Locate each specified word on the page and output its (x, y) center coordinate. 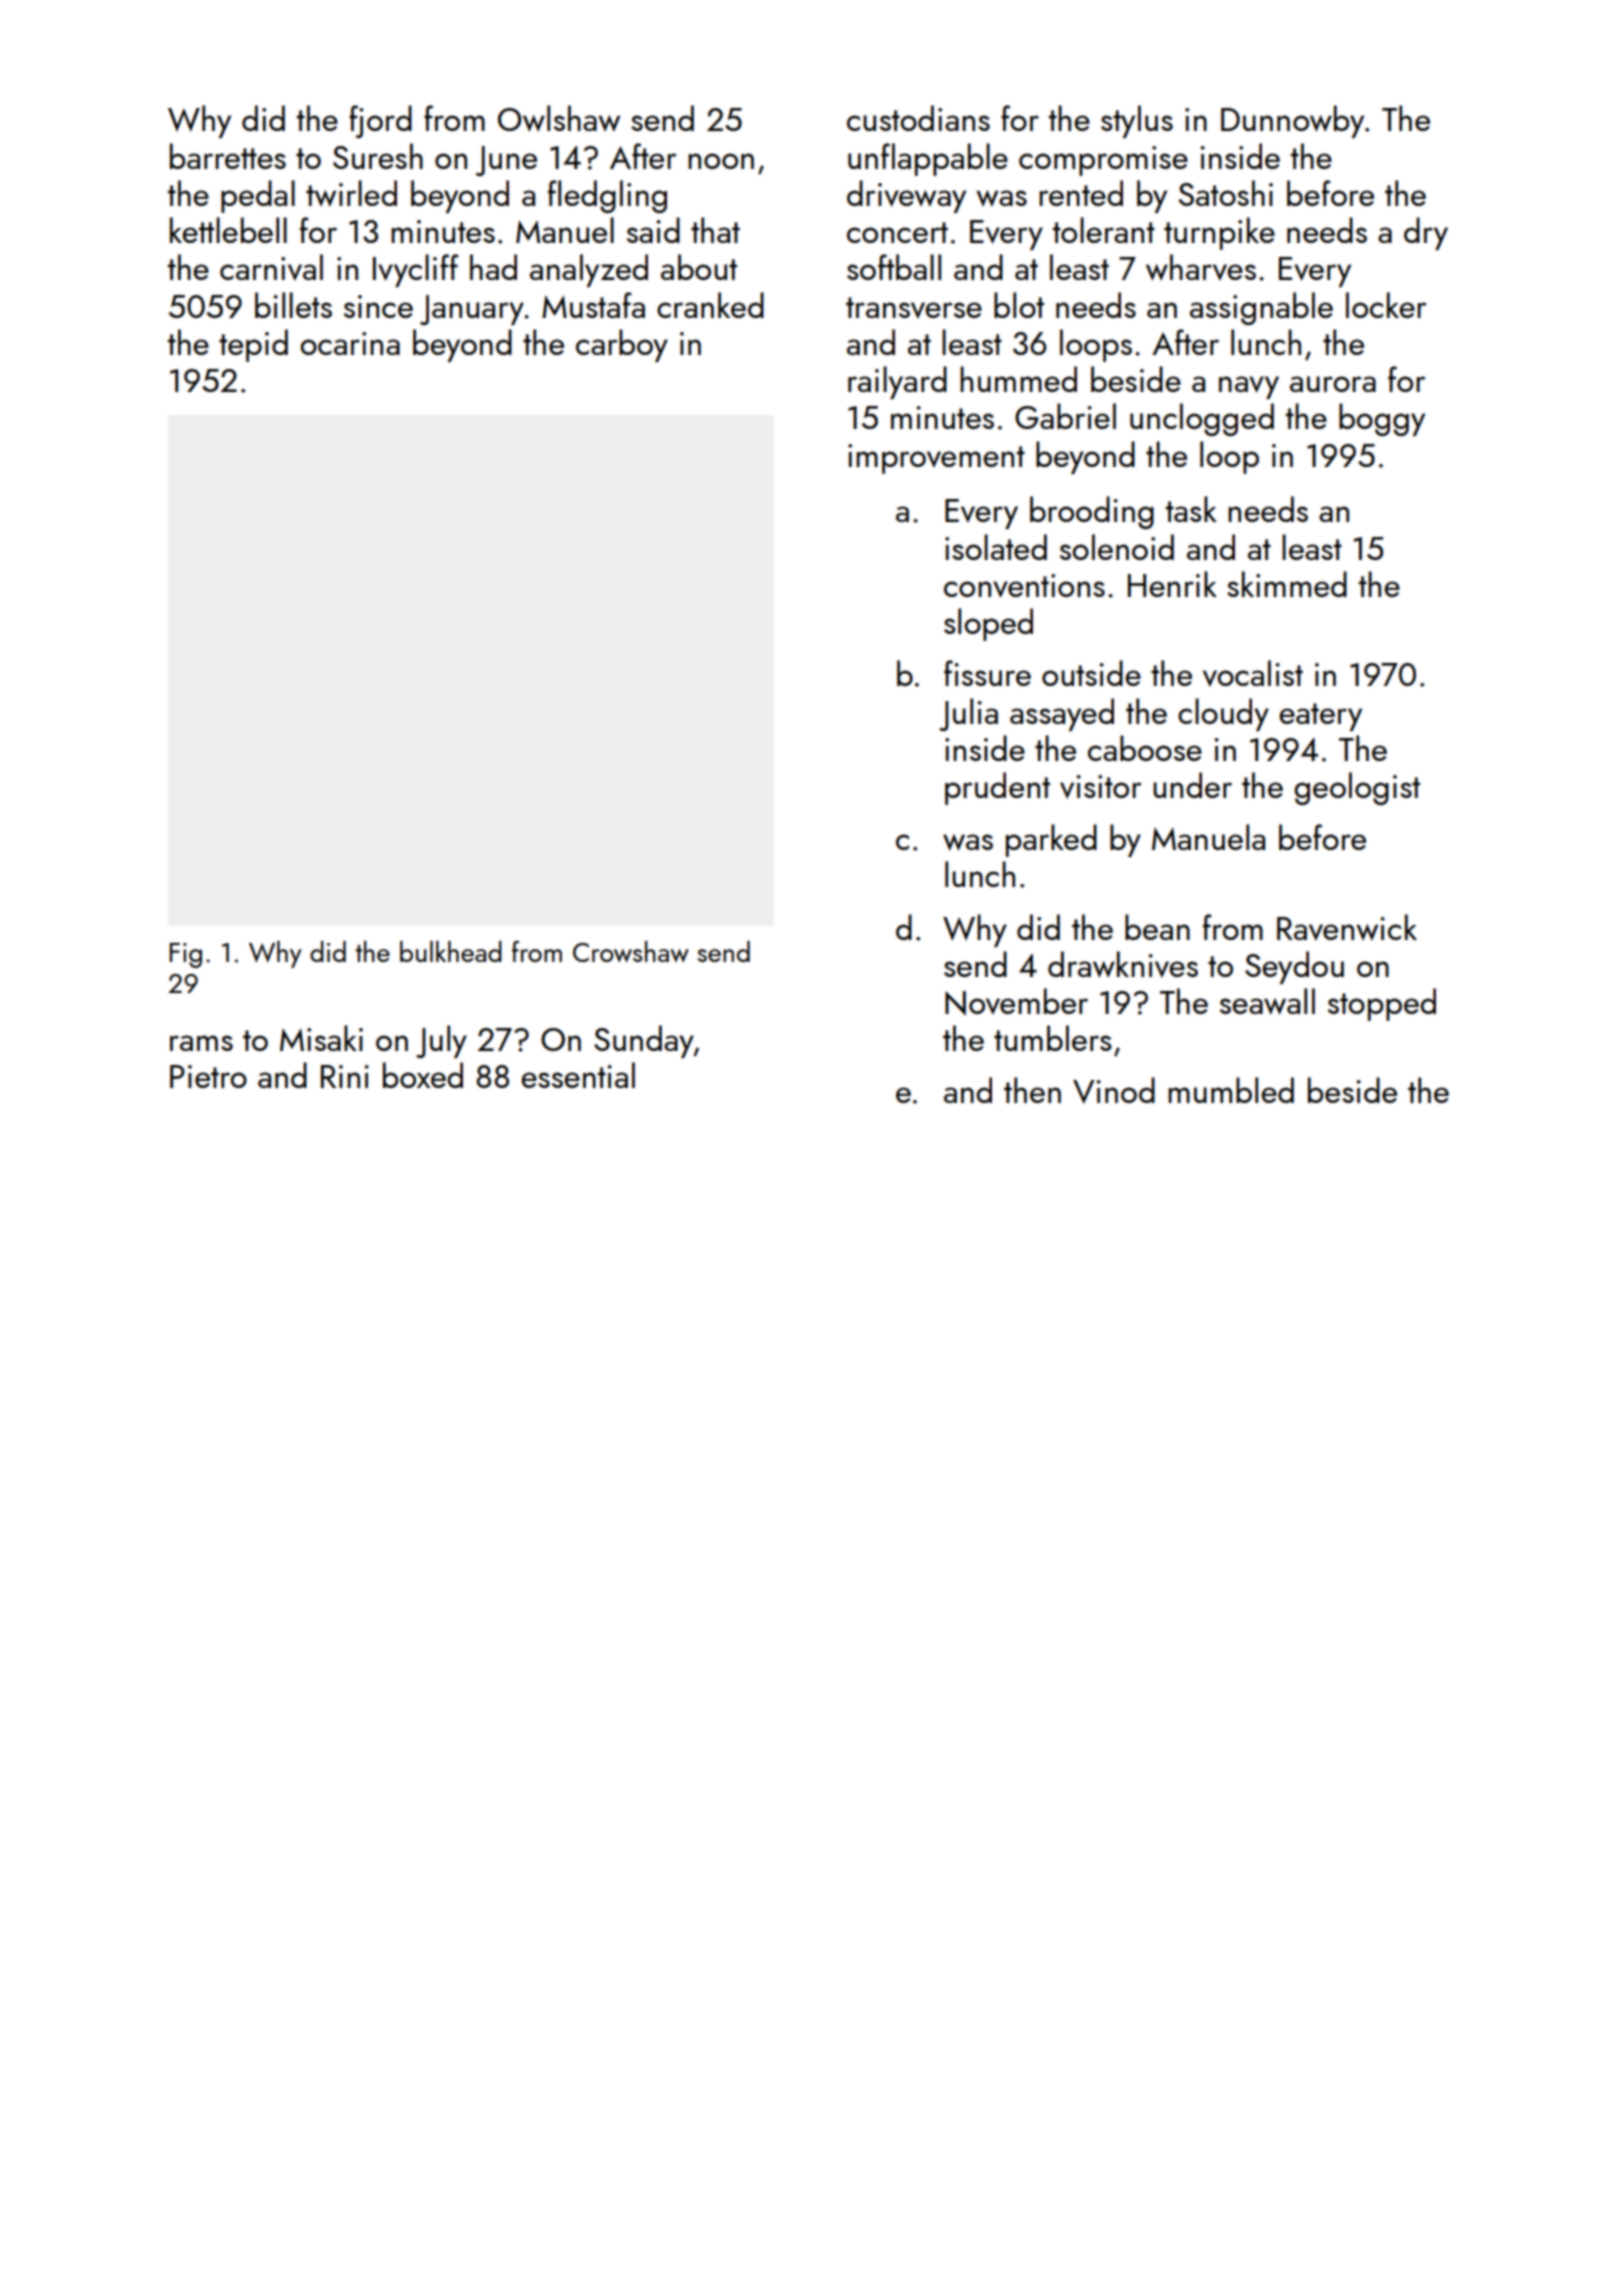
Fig (185, 955)
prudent (997, 788)
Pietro (208, 1076)
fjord (380, 121)
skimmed (1287, 584)
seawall (1267, 1001)
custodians (918, 118)
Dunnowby (1292, 121)
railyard (897, 382)
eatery (1320, 717)
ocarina (350, 343)
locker (1386, 305)
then (1032, 1090)
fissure (987, 673)
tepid (253, 345)
